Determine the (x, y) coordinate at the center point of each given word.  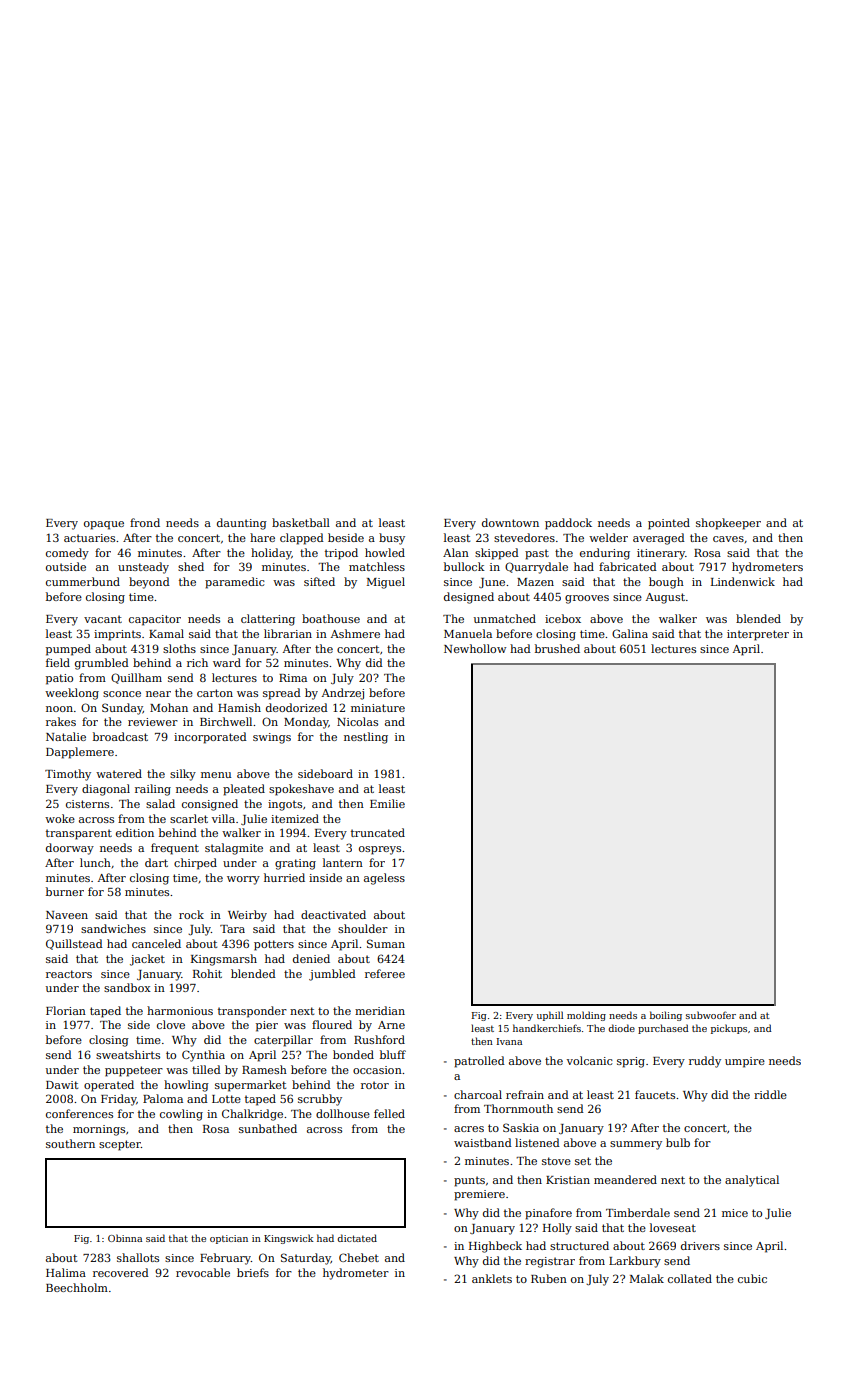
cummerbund (83, 581)
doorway (70, 849)
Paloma (163, 1098)
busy (392, 539)
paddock (568, 524)
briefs (253, 1272)
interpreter (758, 635)
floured (332, 1024)
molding (586, 1016)
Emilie (387, 803)
